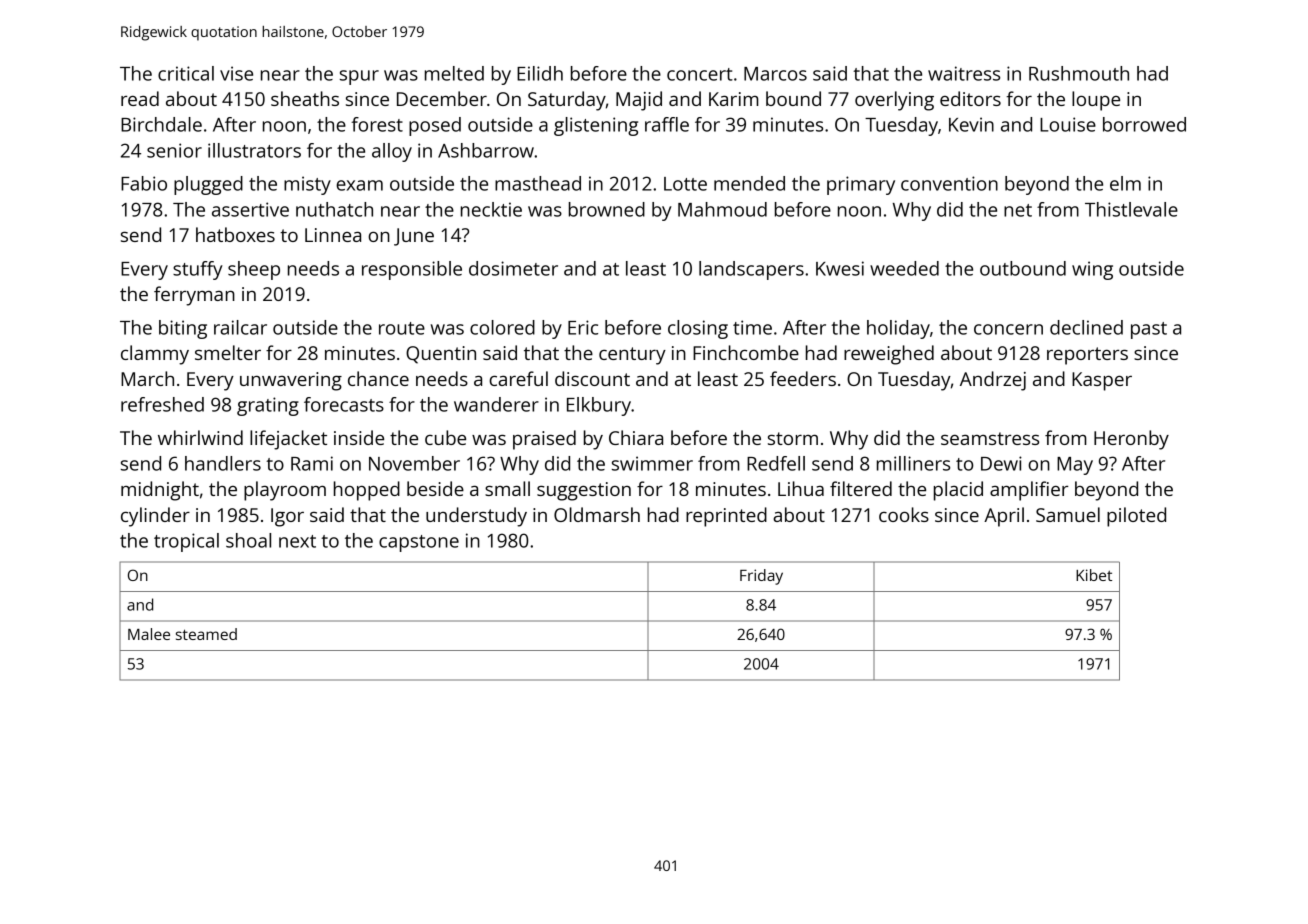  I want to click on Mahmoud, so click(722, 209).
